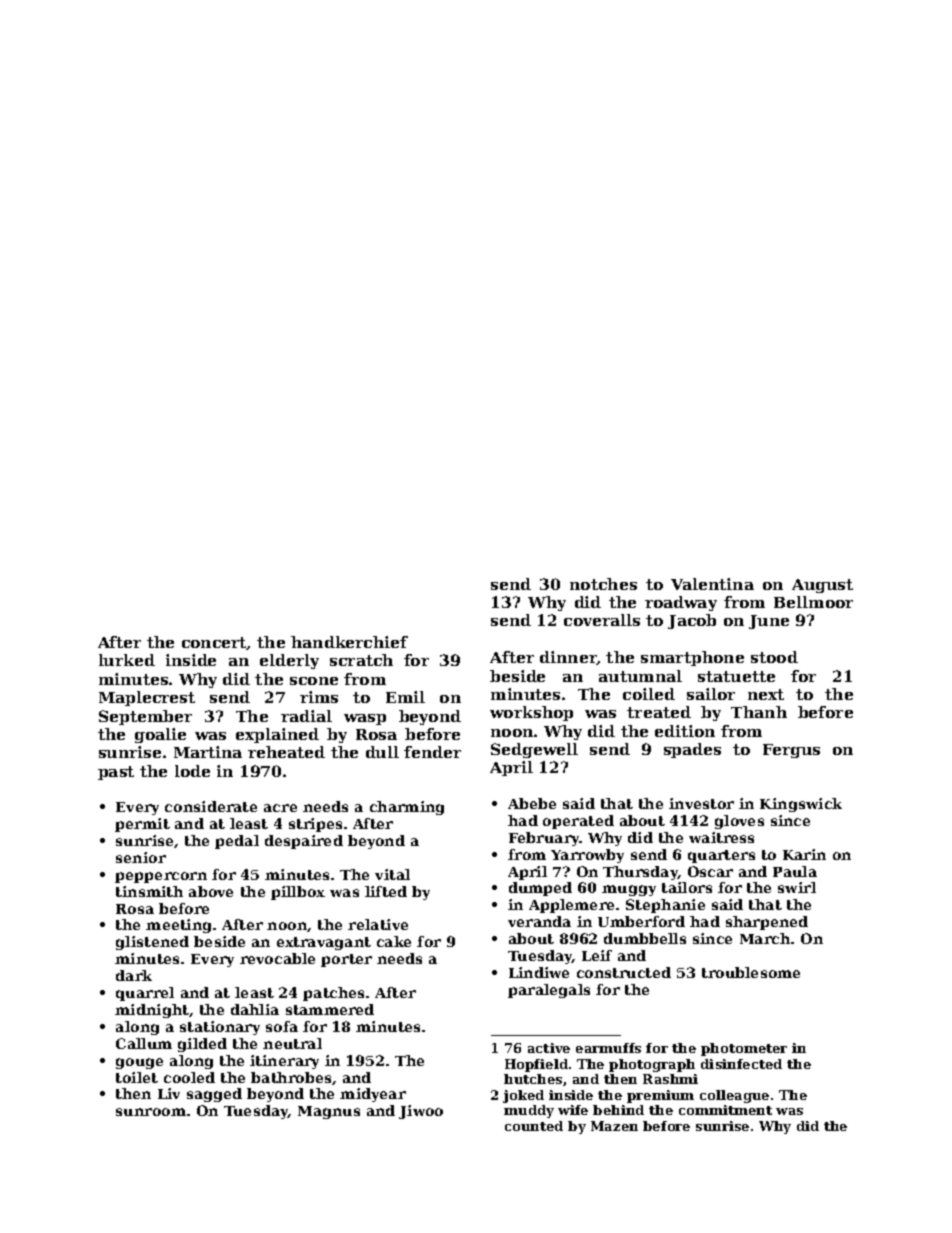  I want to click on vital, so click(392, 874).
